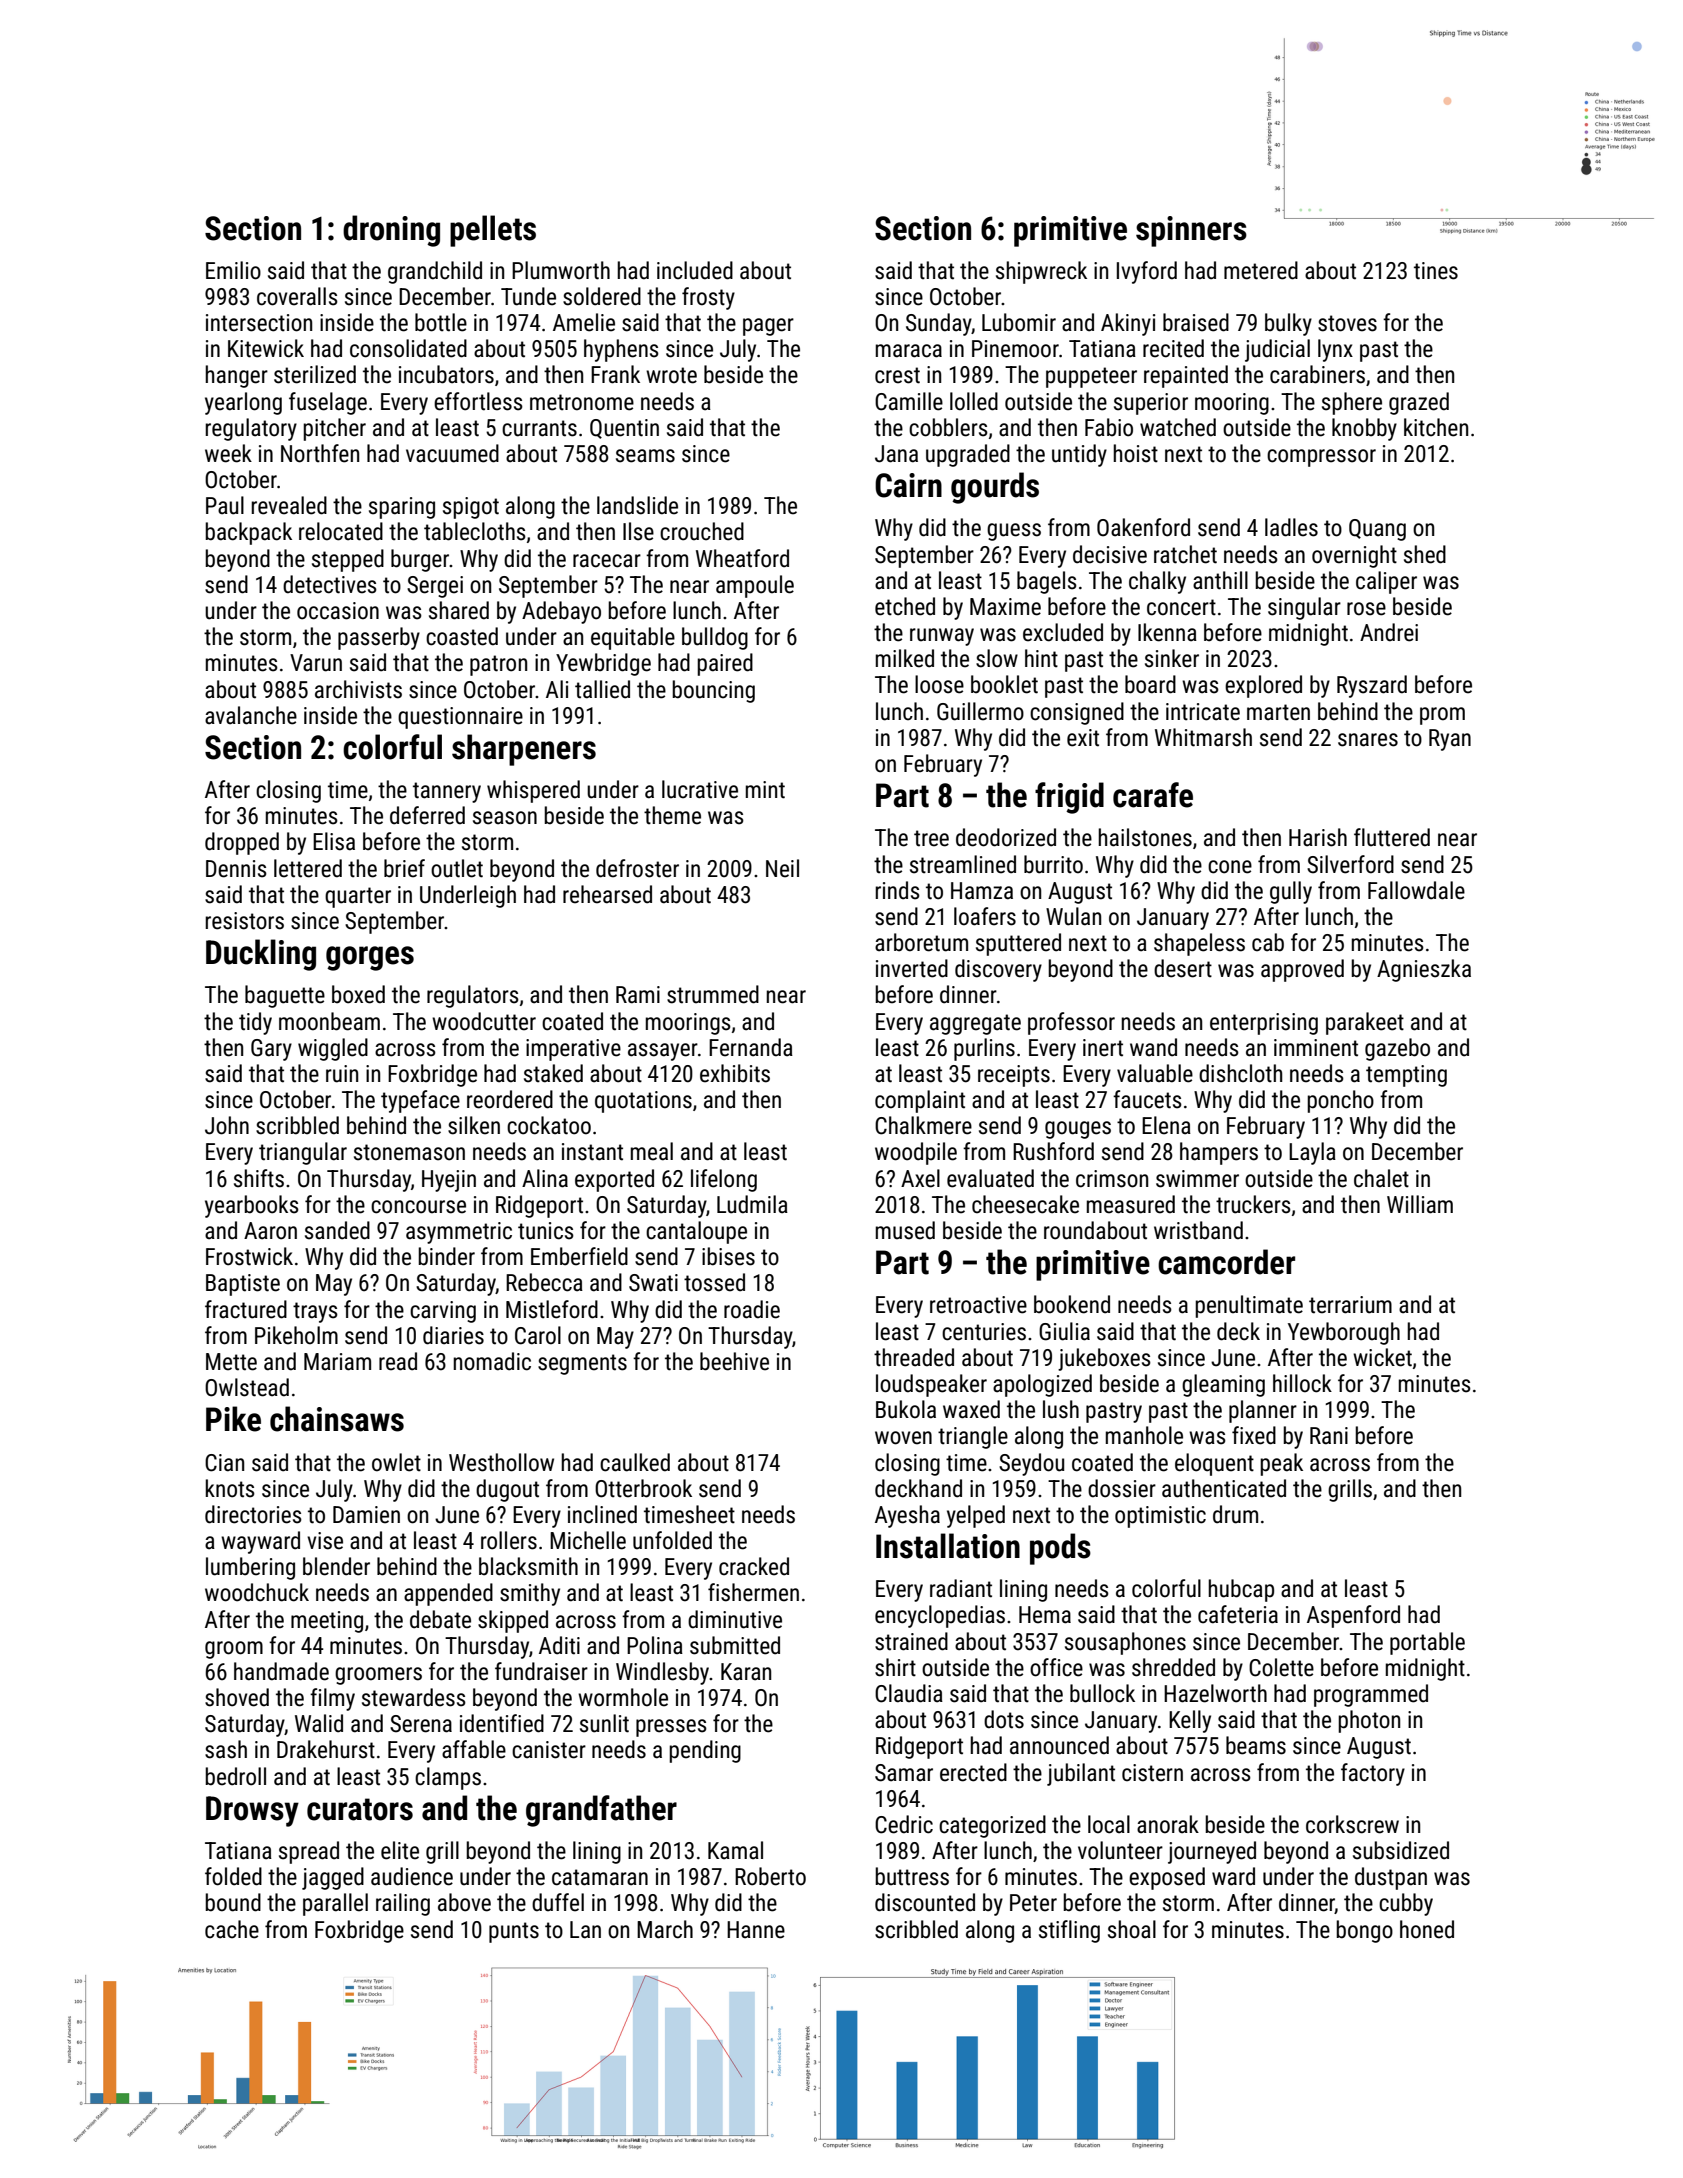  What do you see at coordinates (1147, 272) in the screenshot?
I see `Ivyford` at bounding box center [1147, 272].
